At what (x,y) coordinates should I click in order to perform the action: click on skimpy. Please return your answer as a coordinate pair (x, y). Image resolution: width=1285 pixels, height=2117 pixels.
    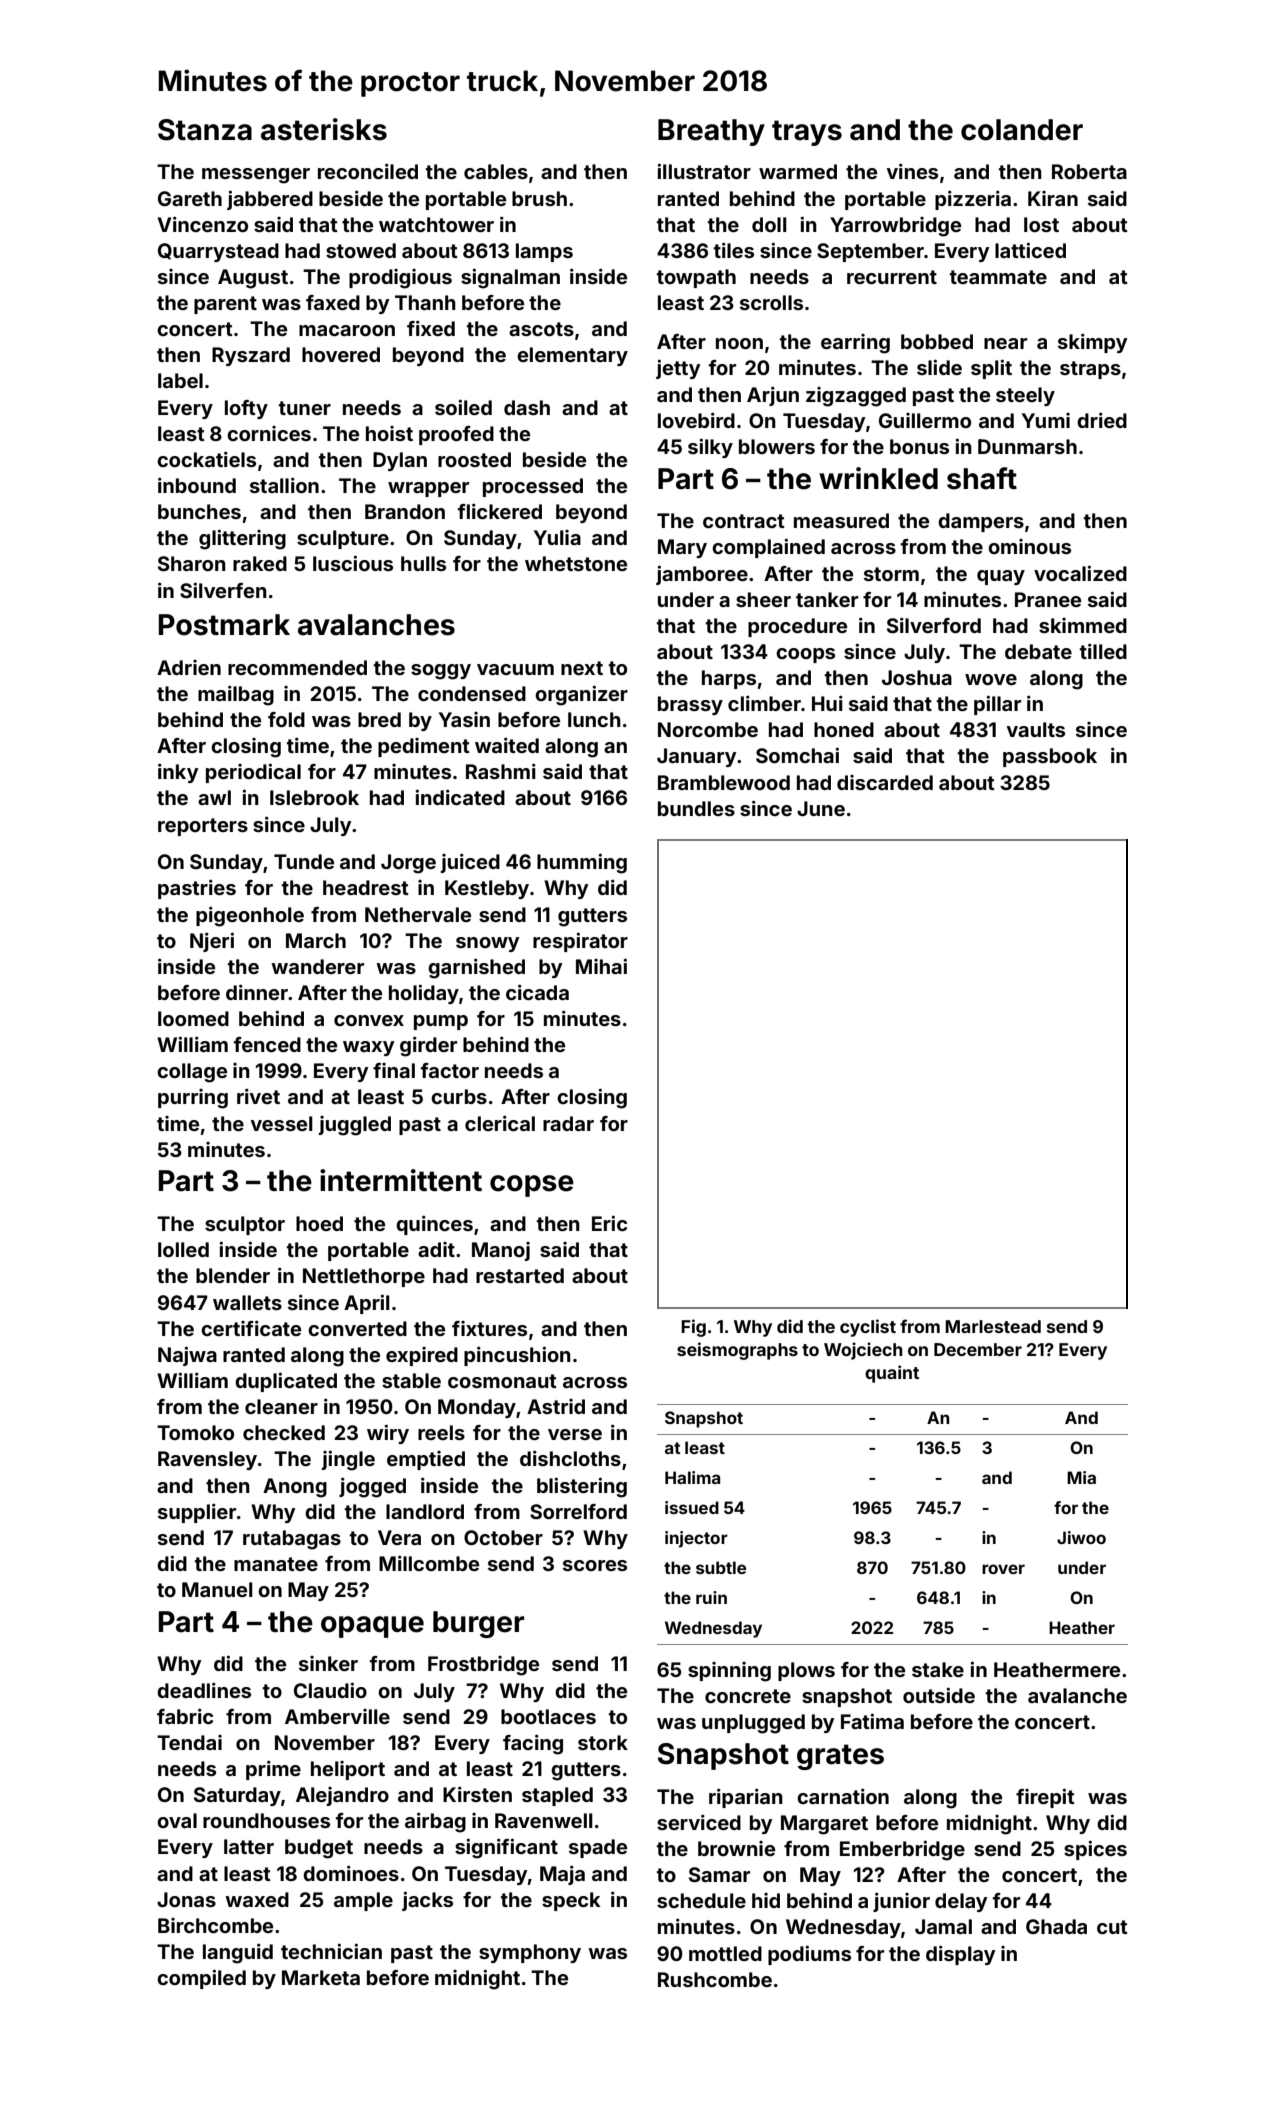
    Looking at the image, I should click on (1093, 343).
